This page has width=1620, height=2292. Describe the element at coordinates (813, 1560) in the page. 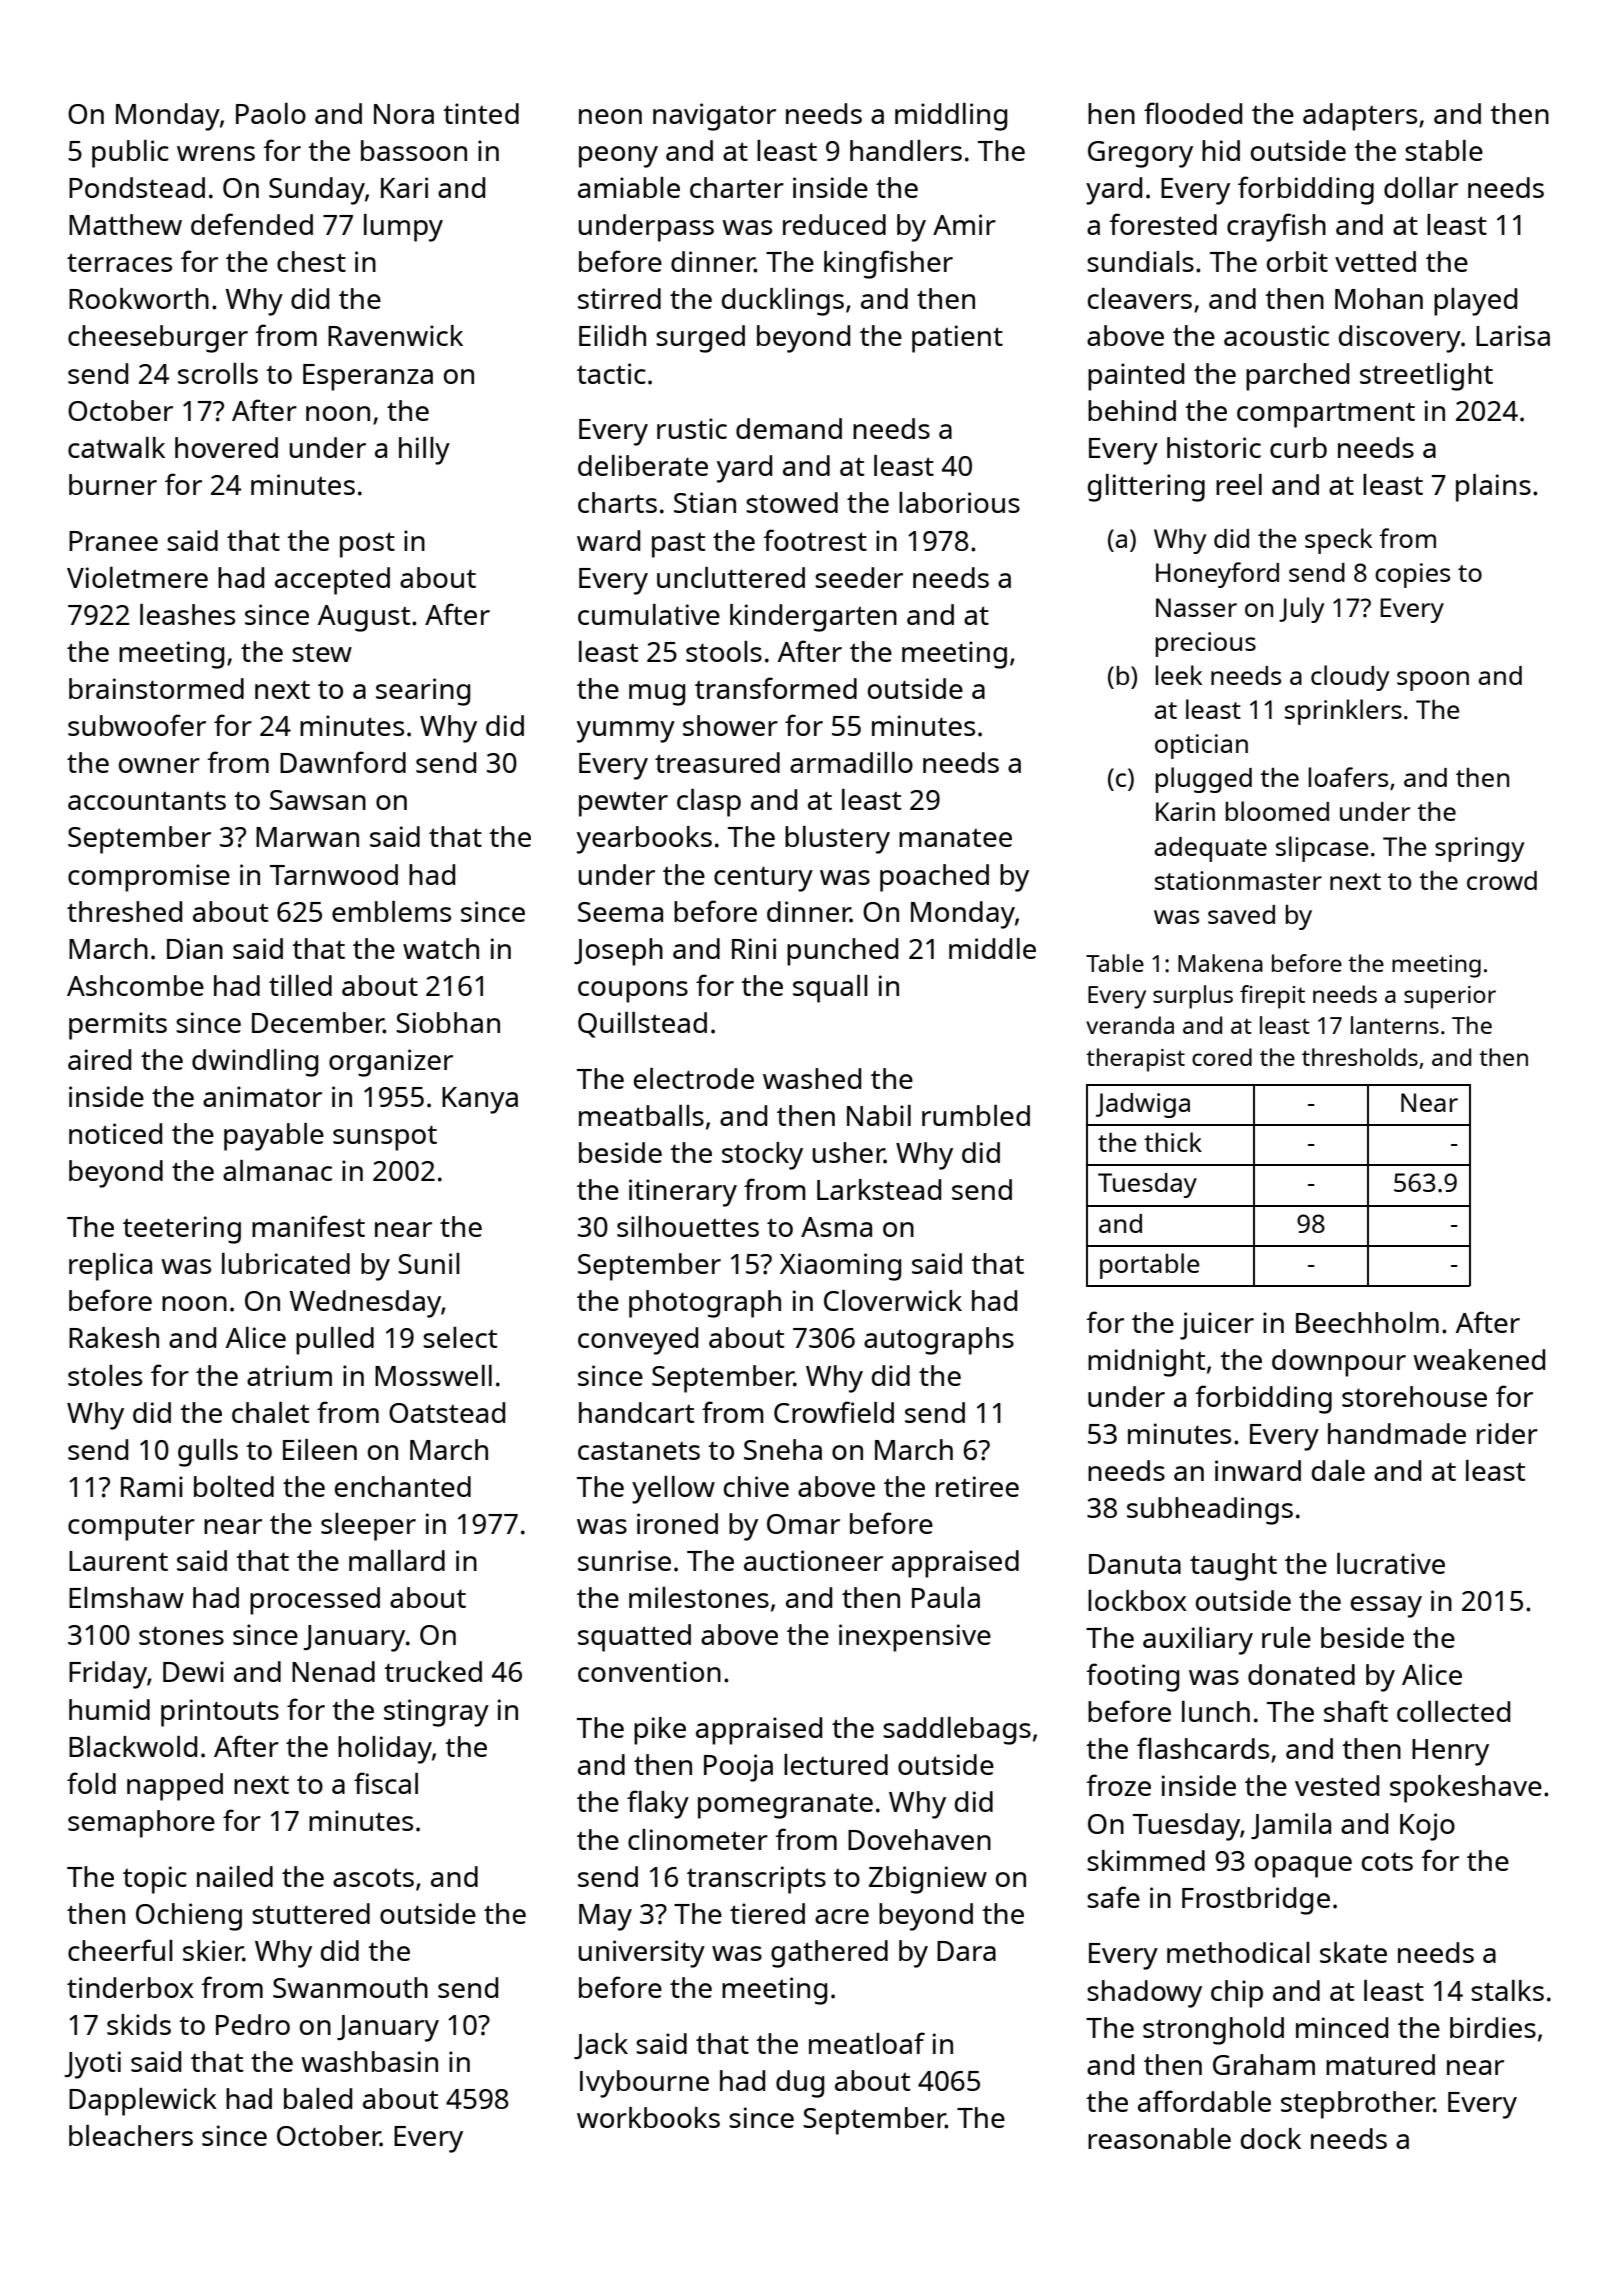

I see `auctioneer` at that location.
